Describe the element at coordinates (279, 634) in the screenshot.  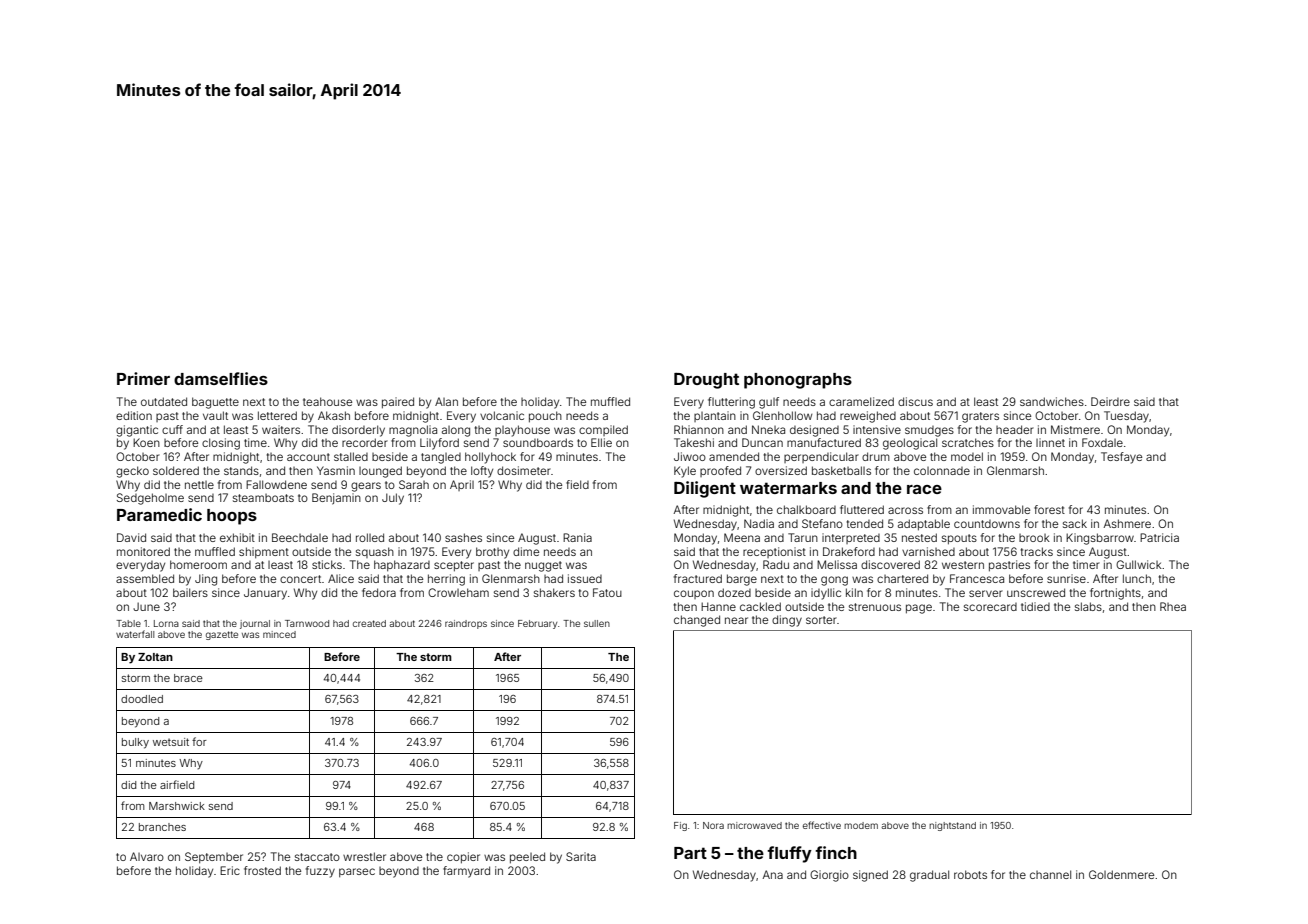
I see `minced` at that location.
